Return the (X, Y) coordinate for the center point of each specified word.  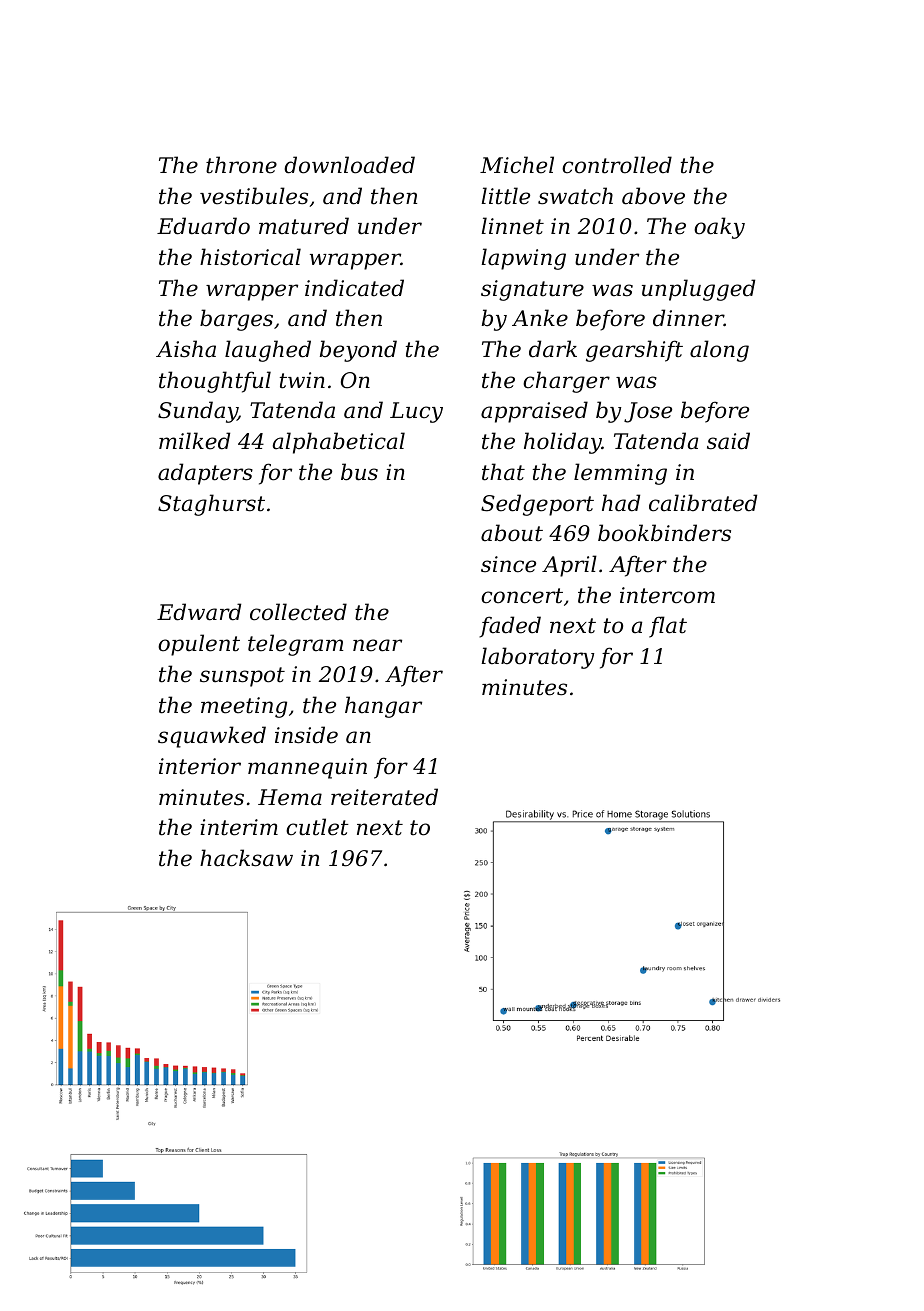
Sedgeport (537, 505)
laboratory (537, 658)
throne (241, 165)
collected (298, 612)
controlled (617, 165)
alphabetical (339, 443)
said (728, 441)
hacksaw (246, 858)
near (377, 645)
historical (250, 257)
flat (668, 627)
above (653, 196)
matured (304, 226)
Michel (517, 165)
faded (510, 627)
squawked (212, 737)
